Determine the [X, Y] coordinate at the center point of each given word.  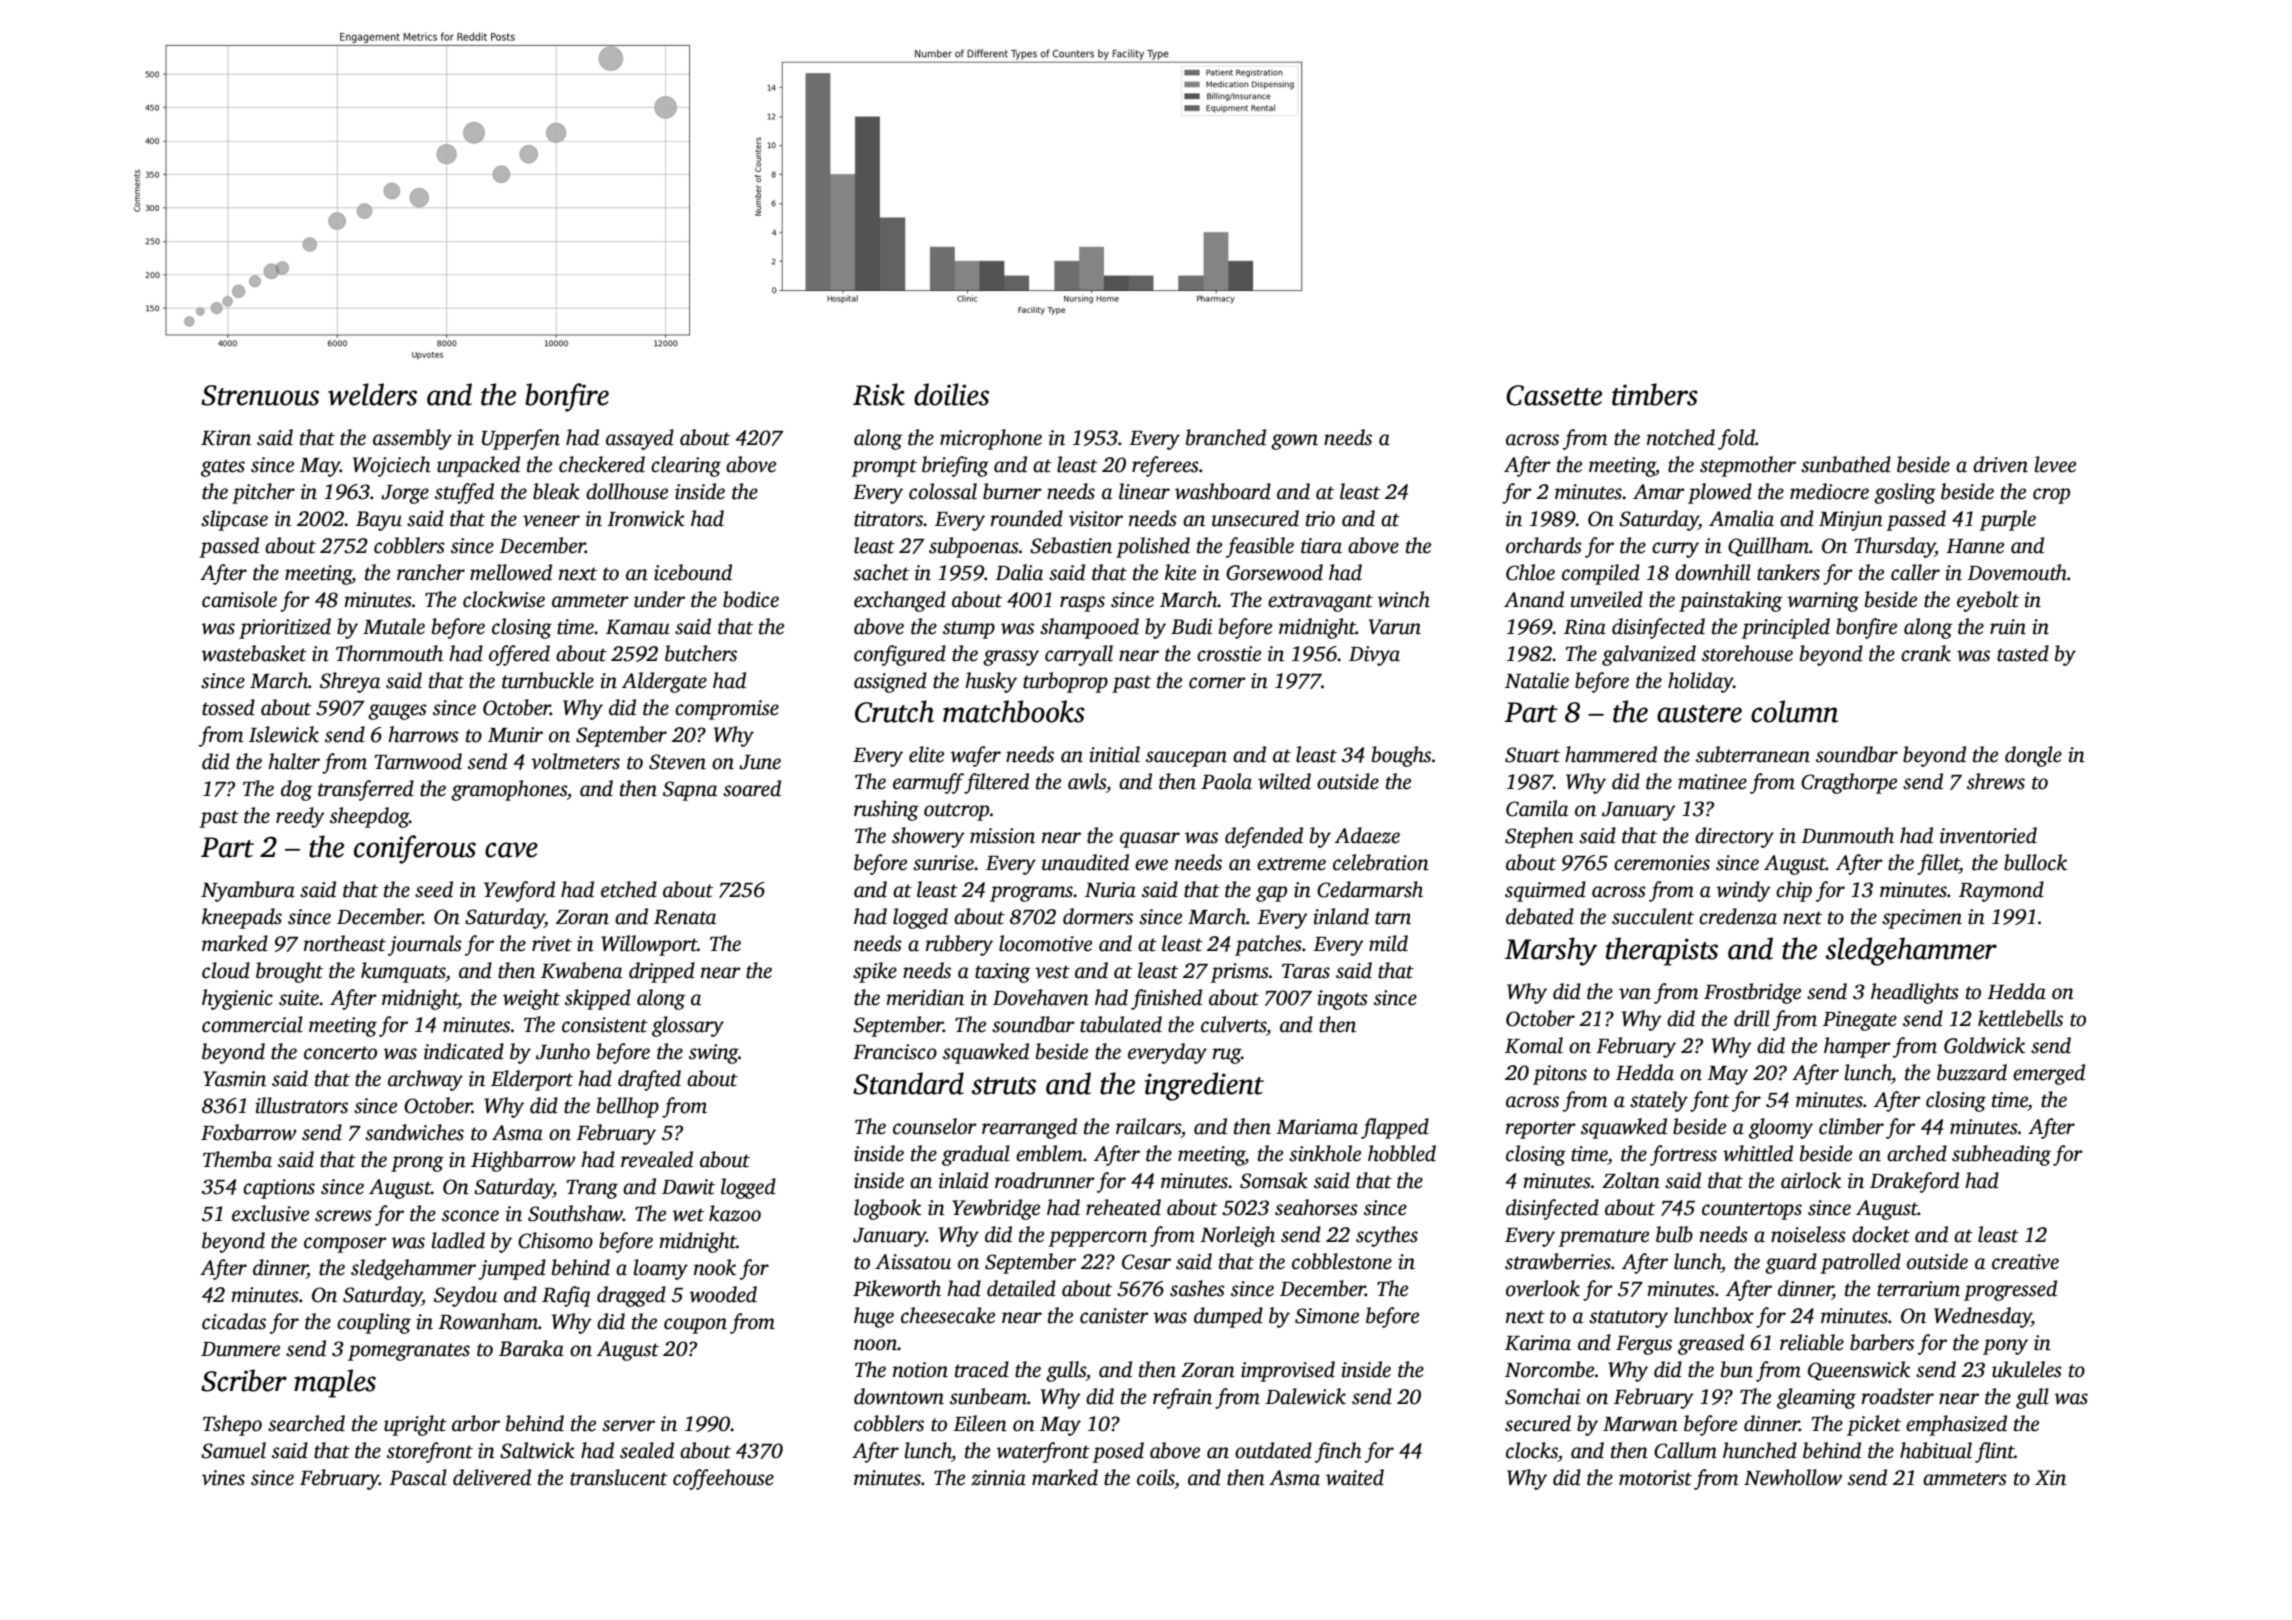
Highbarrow [523, 1161]
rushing [886, 810]
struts [1003, 1086]
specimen [1922, 919]
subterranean [1753, 754]
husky [991, 682]
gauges [397, 712]
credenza [1738, 916]
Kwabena [581, 970]
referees [1165, 466]
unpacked [478, 466]
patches [1268, 945]
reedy [300, 817]
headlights [1915, 993]
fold [1736, 439]
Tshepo [232, 1425]
